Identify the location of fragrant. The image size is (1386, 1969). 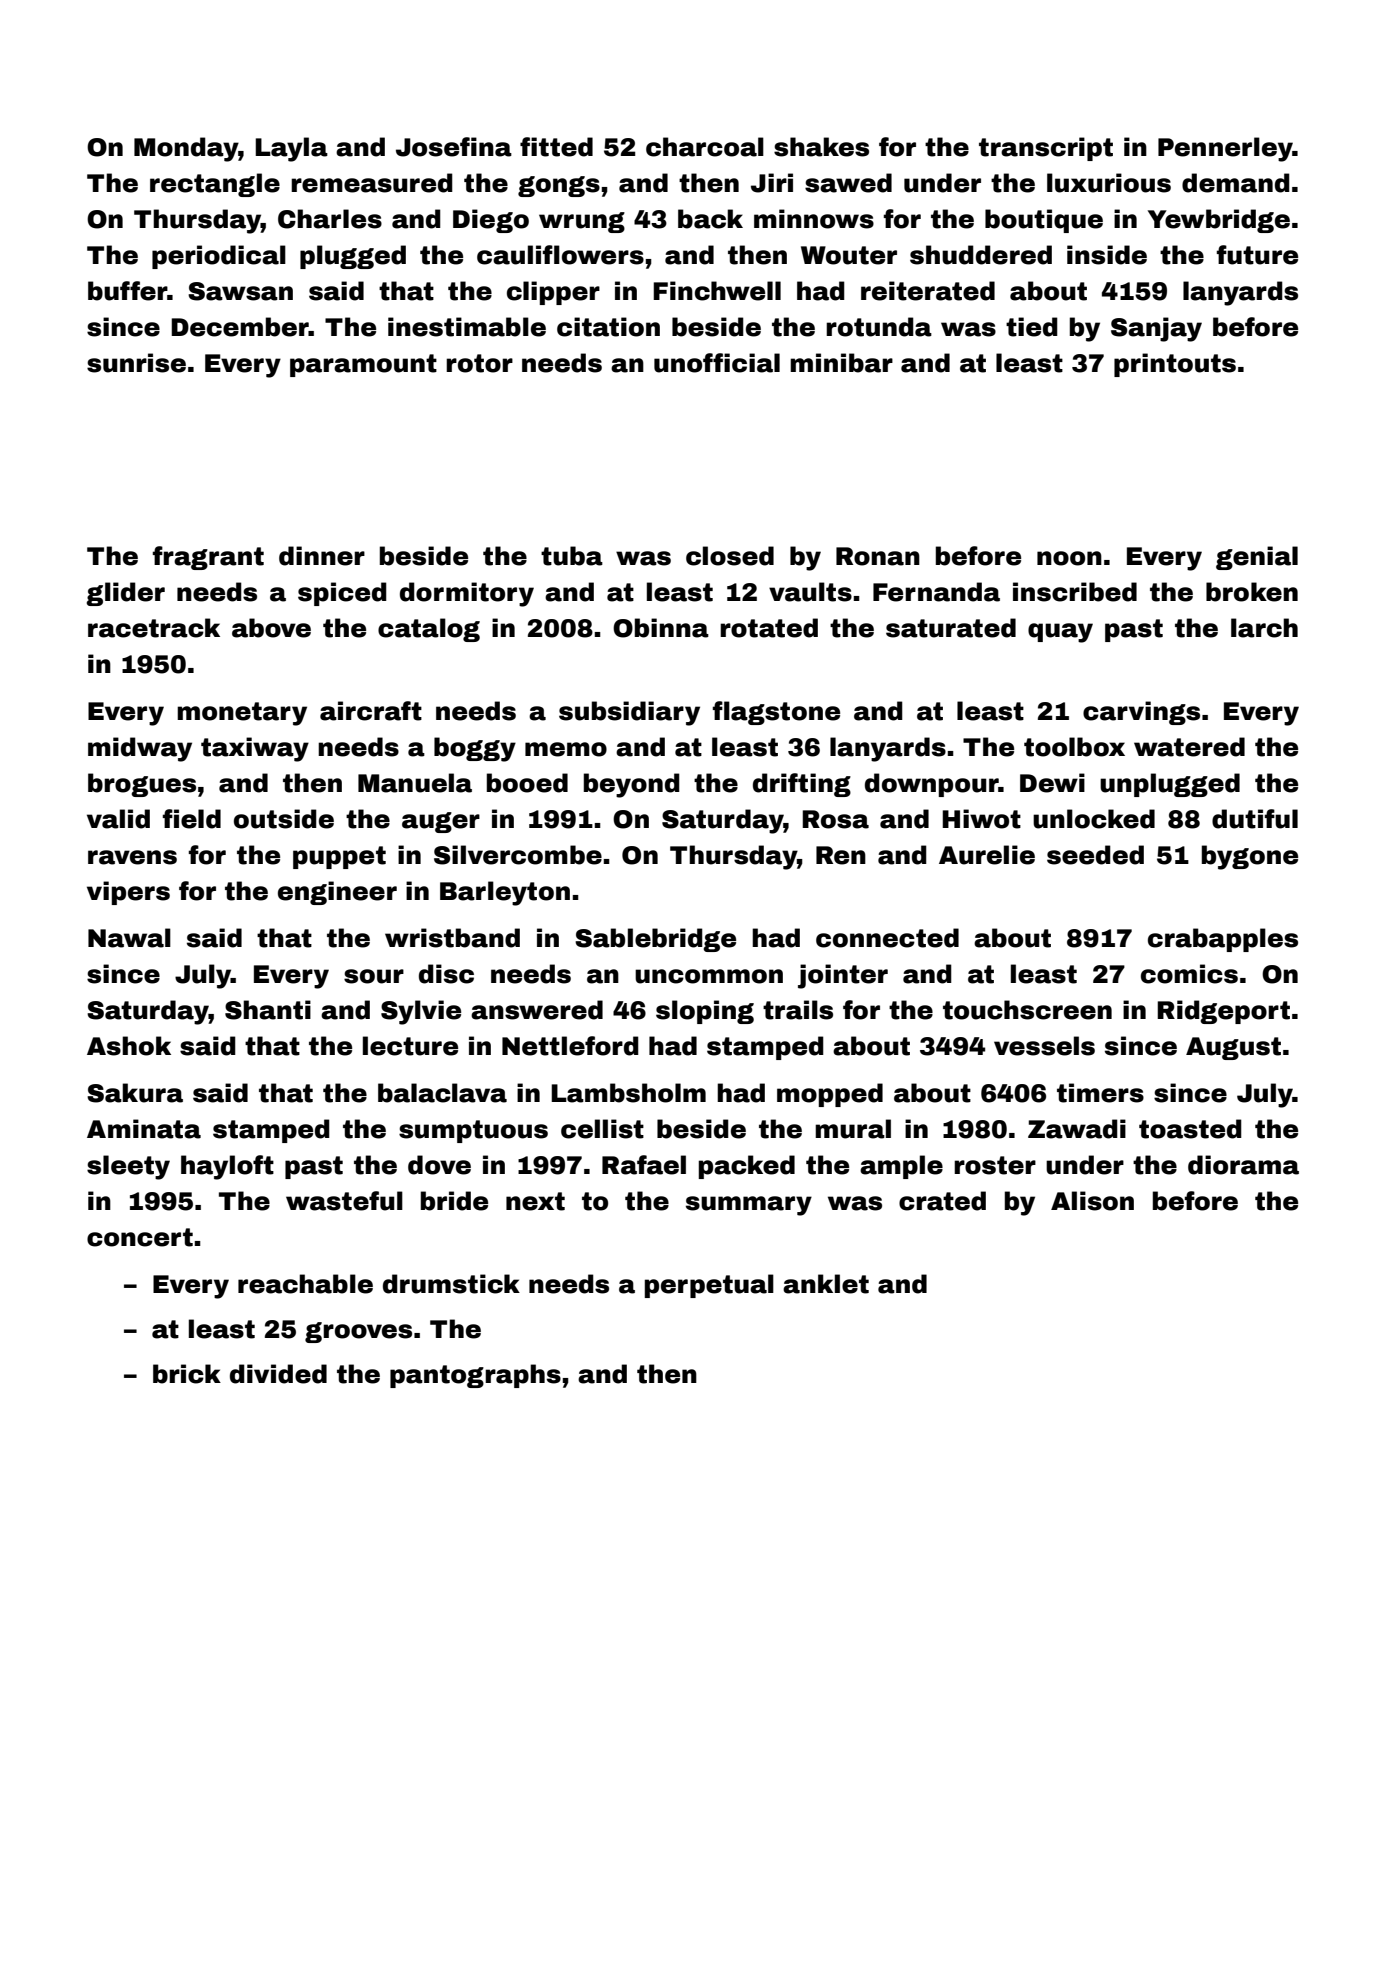
(208, 558).
